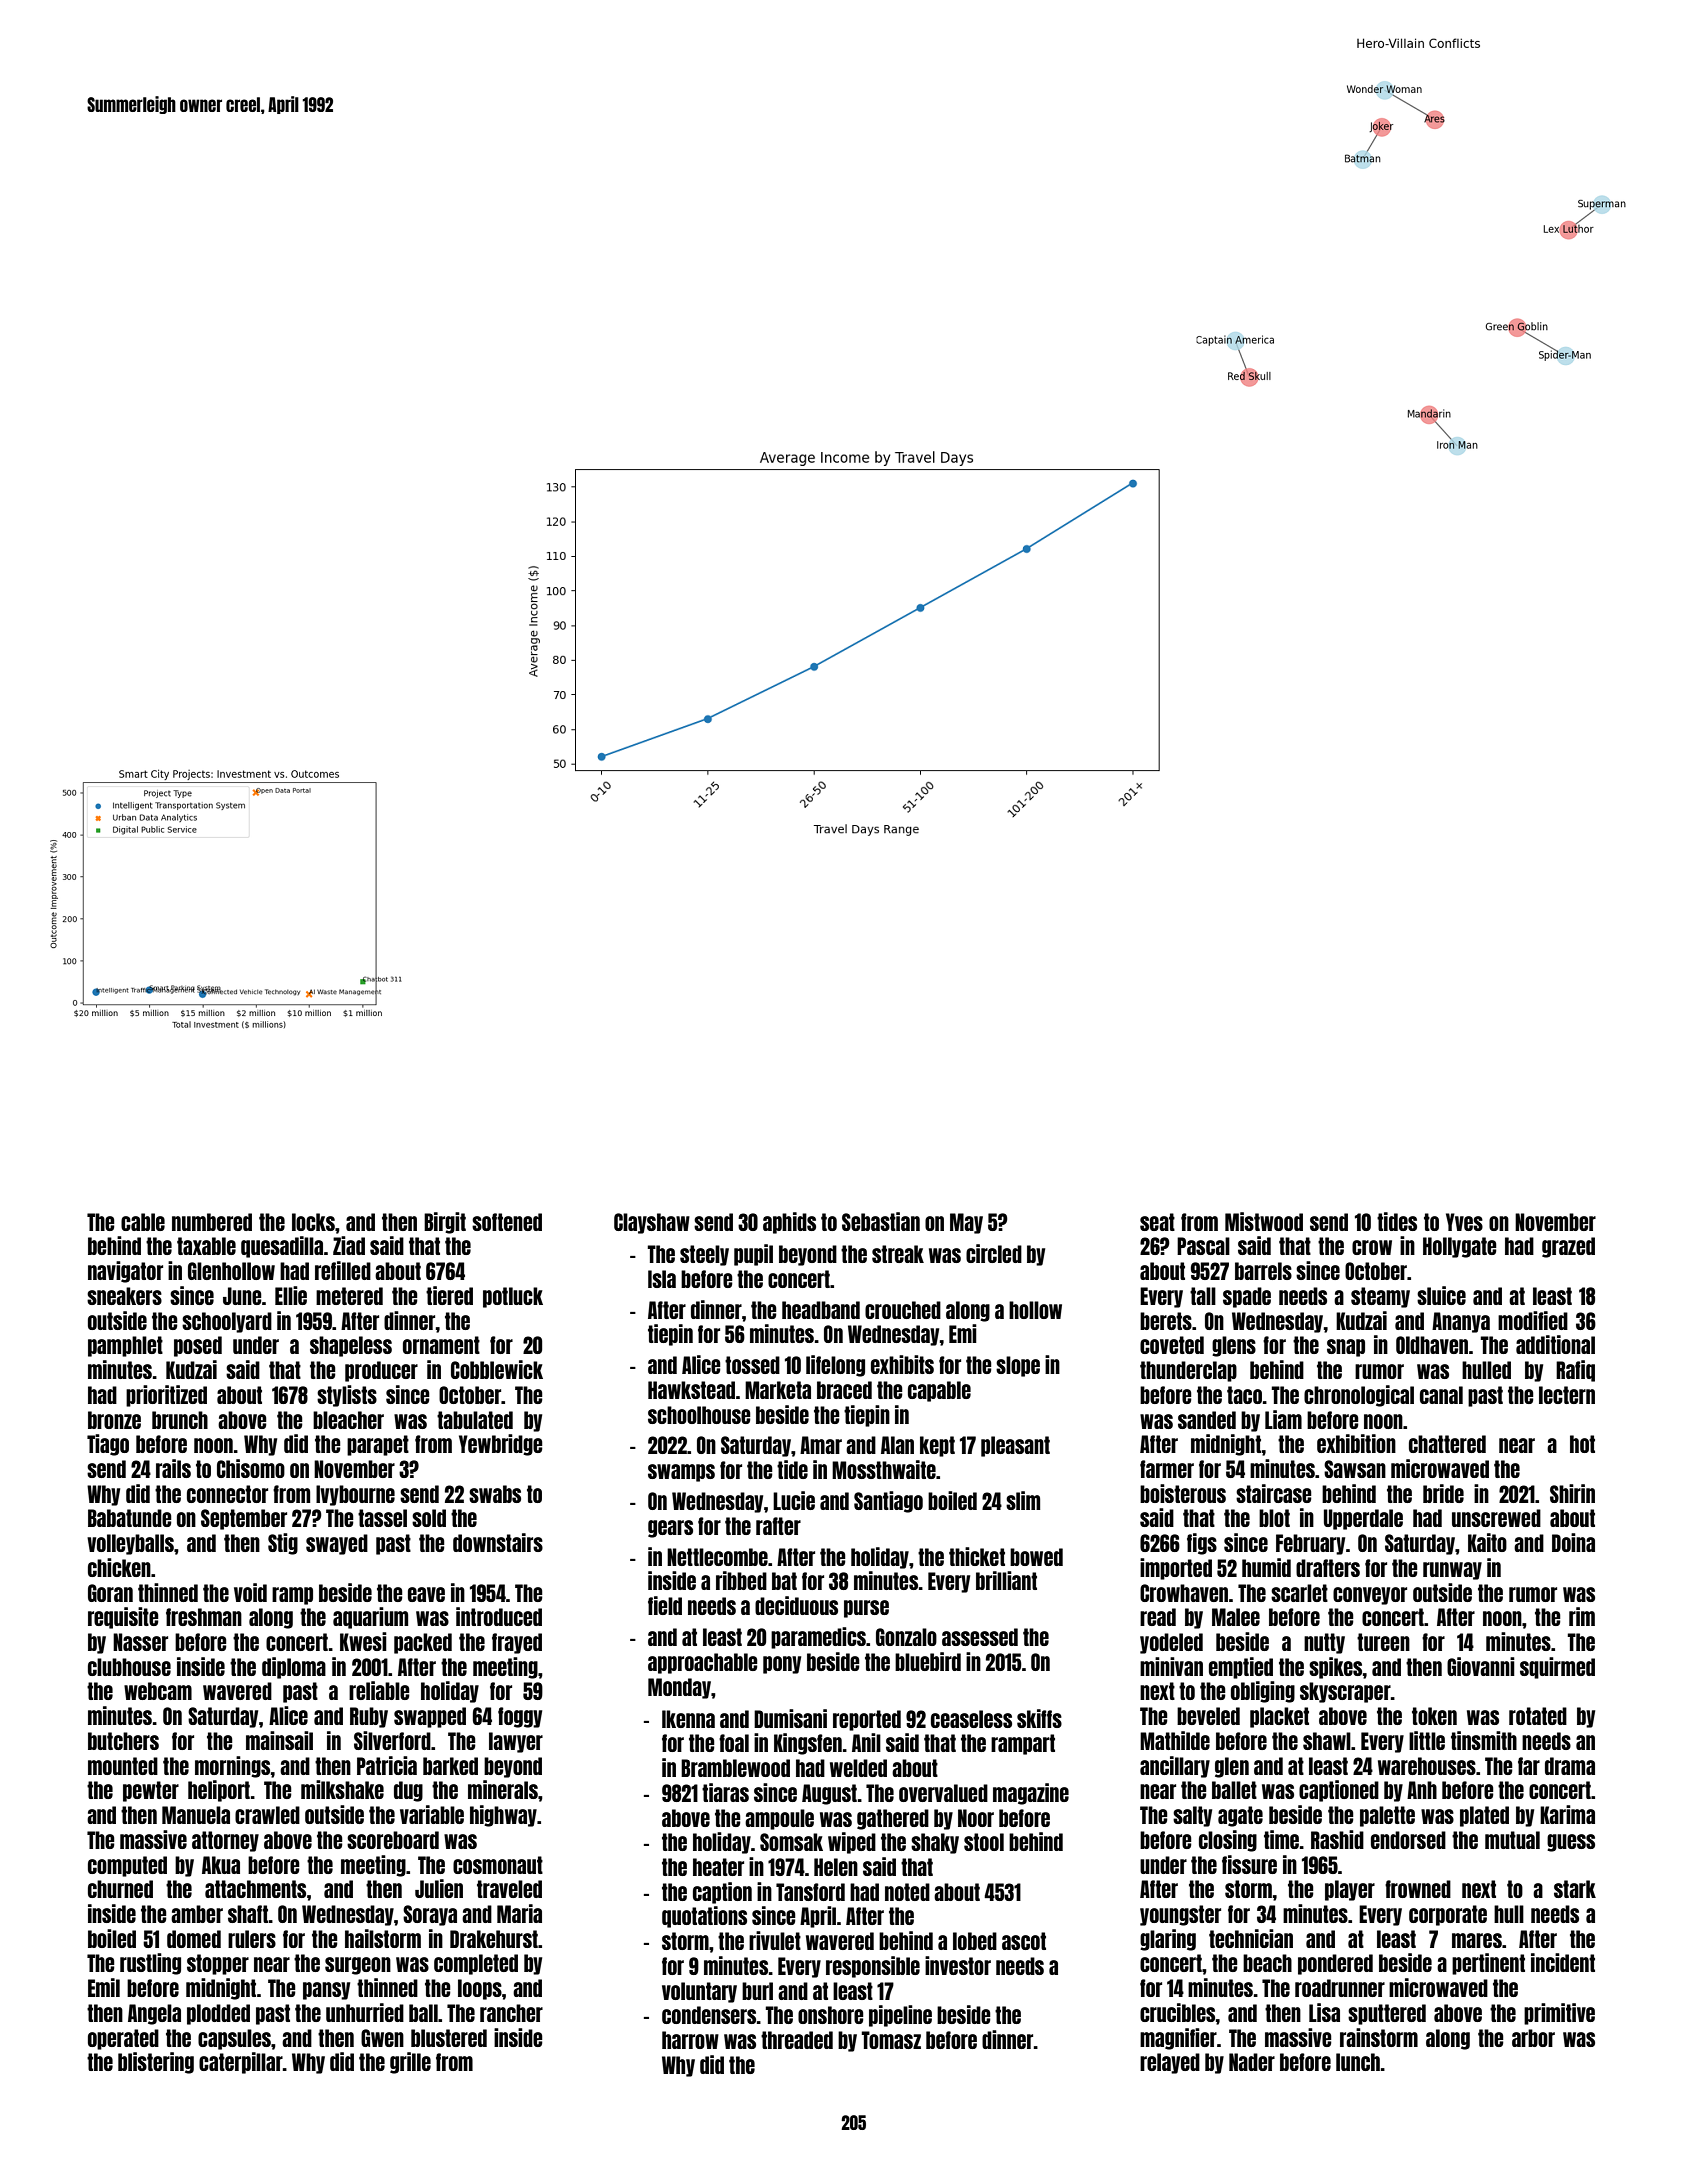 The height and width of the screenshot is (2178, 1683). I want to click on gears, so click(670, 1529).
